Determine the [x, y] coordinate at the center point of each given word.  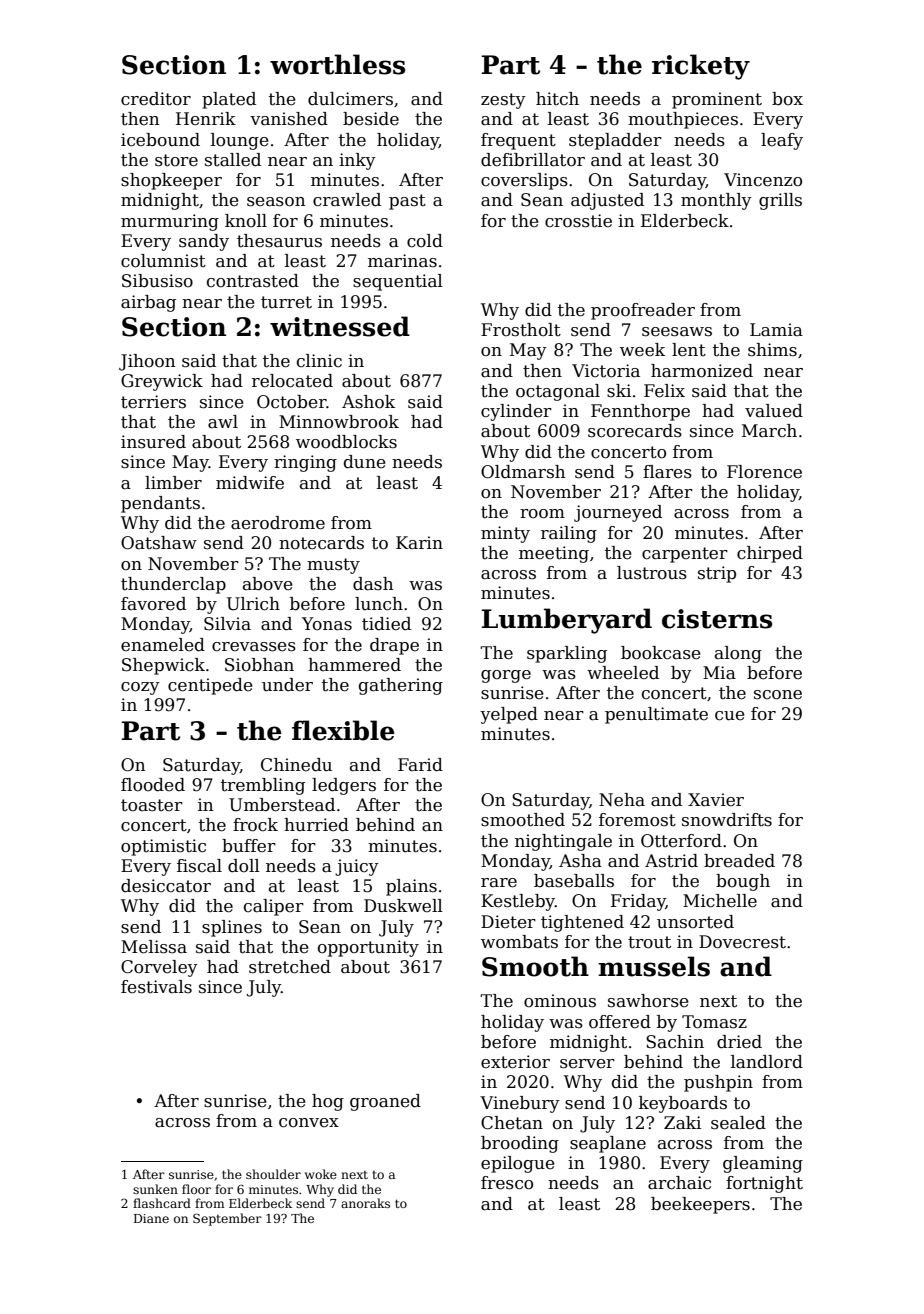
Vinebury [520, 1104]
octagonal [558, 392]
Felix [664, 391]
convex [309, 1123]
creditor [156, 99]
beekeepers [700, 1205]
